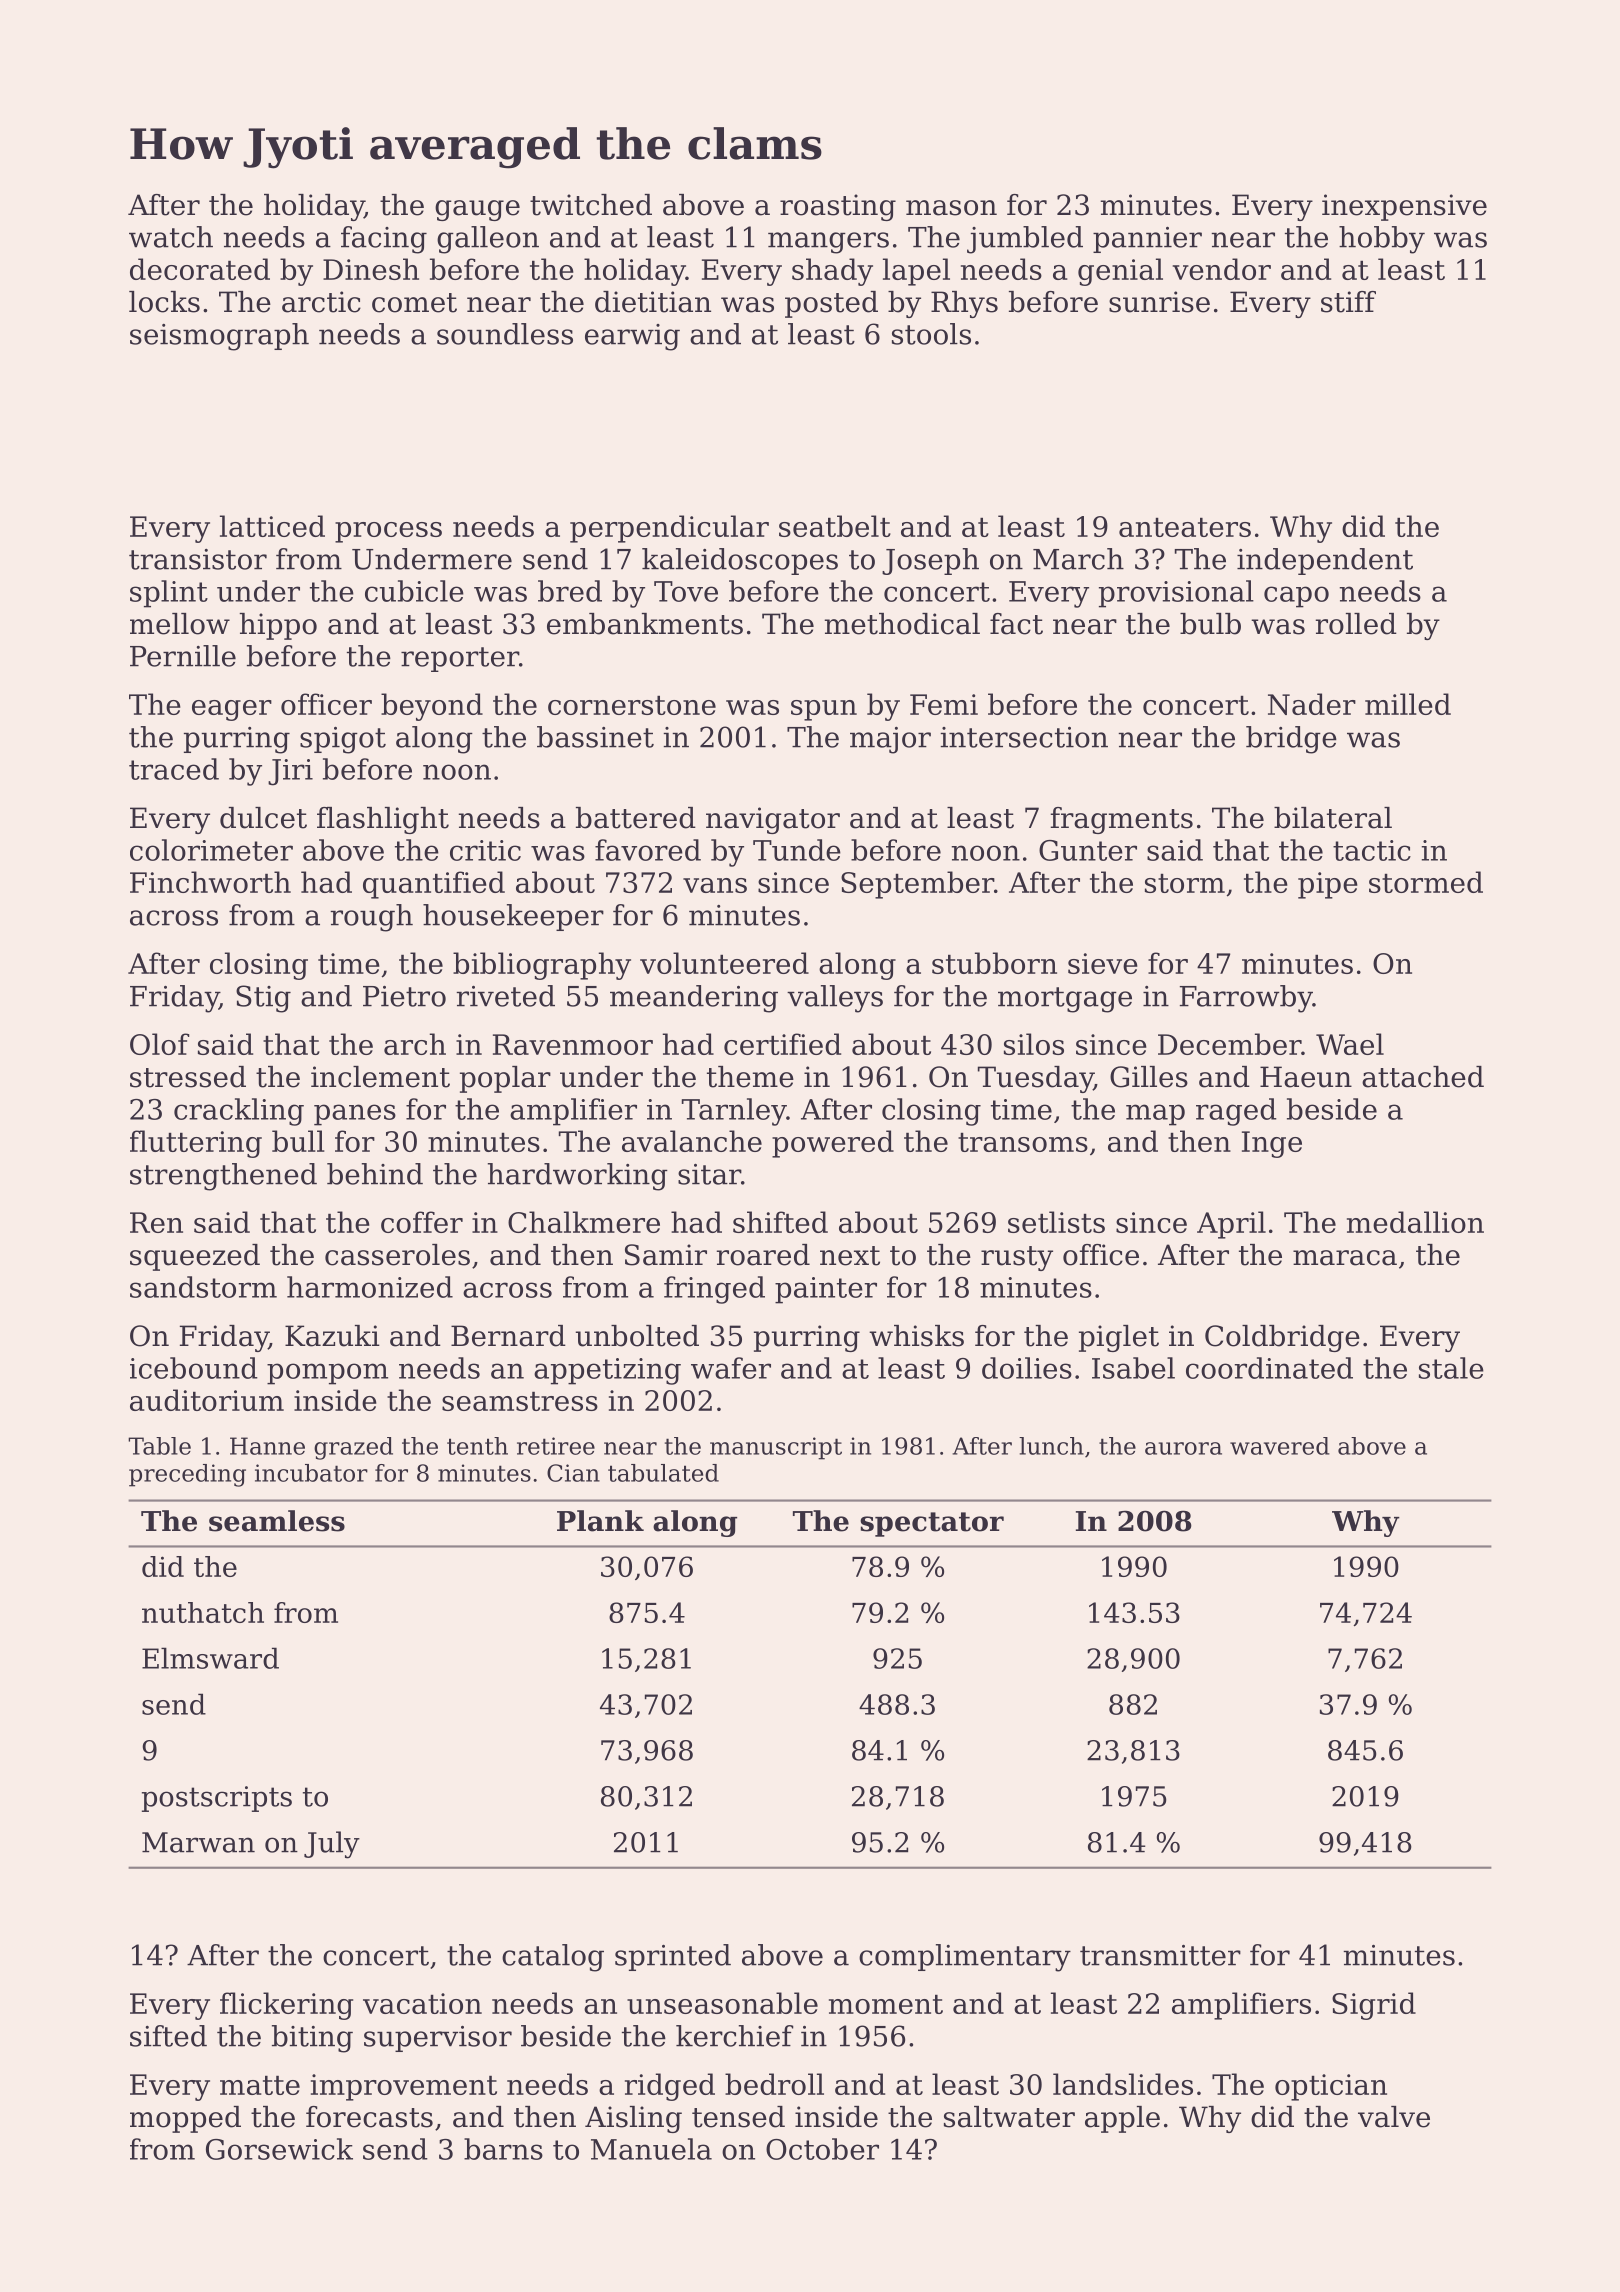  Describe the element at coordinates (477, 210) in the screenshot. I see `gauge` at that location.
